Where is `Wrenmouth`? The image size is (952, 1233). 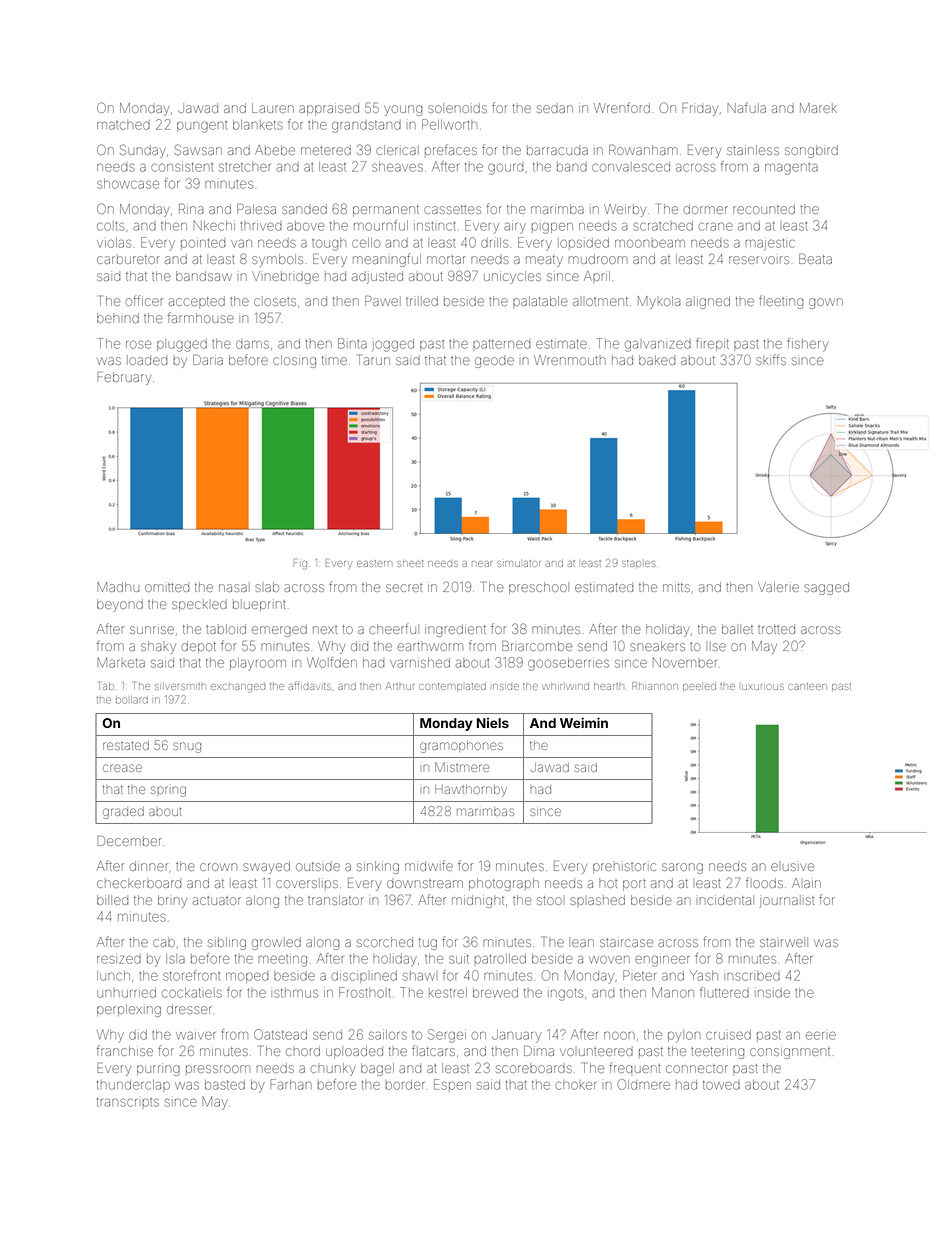
Wrenmouth is located at coordinates (570, 360).
